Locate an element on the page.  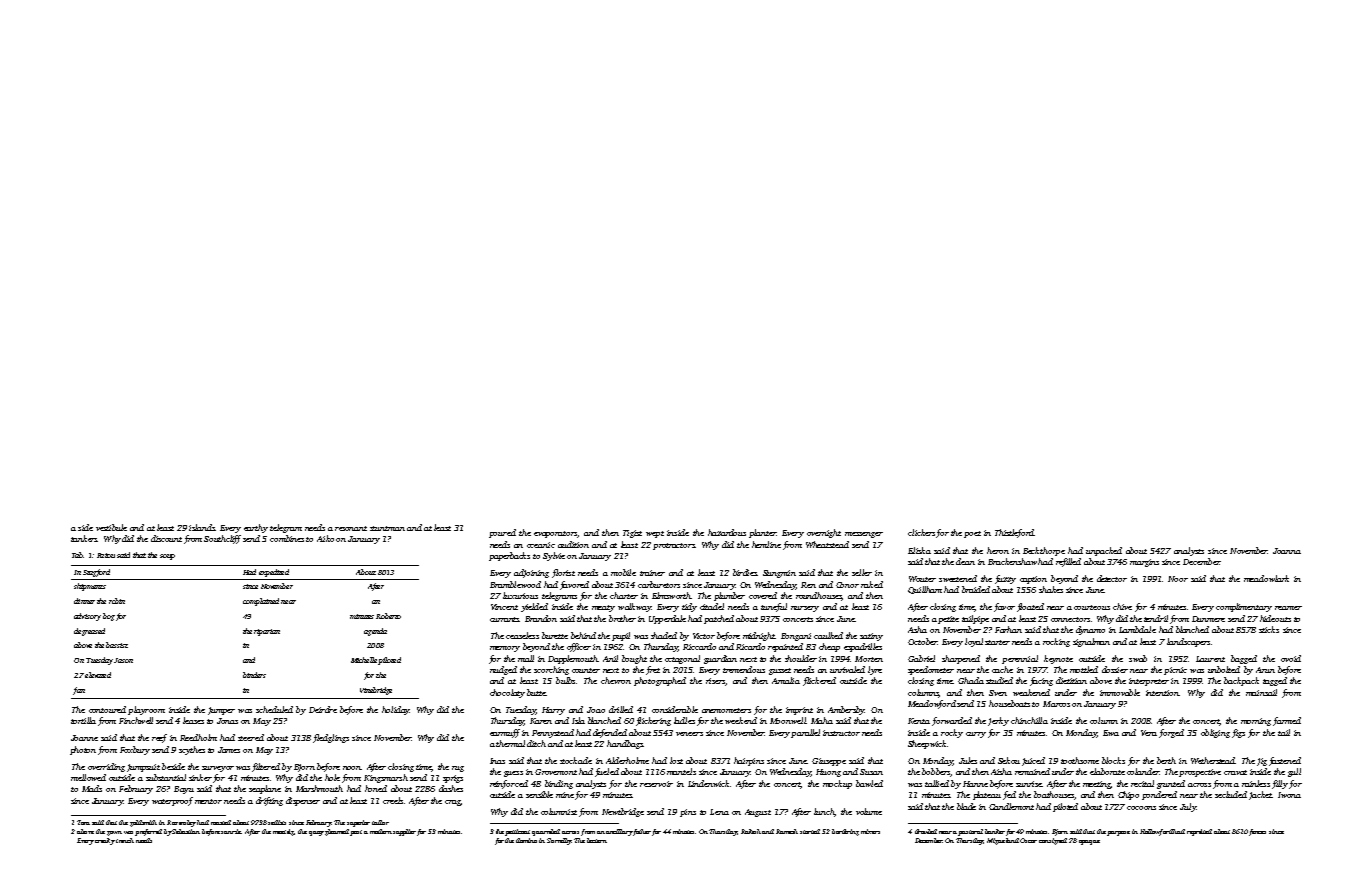
Huong is located at coordinates (828, 773).
